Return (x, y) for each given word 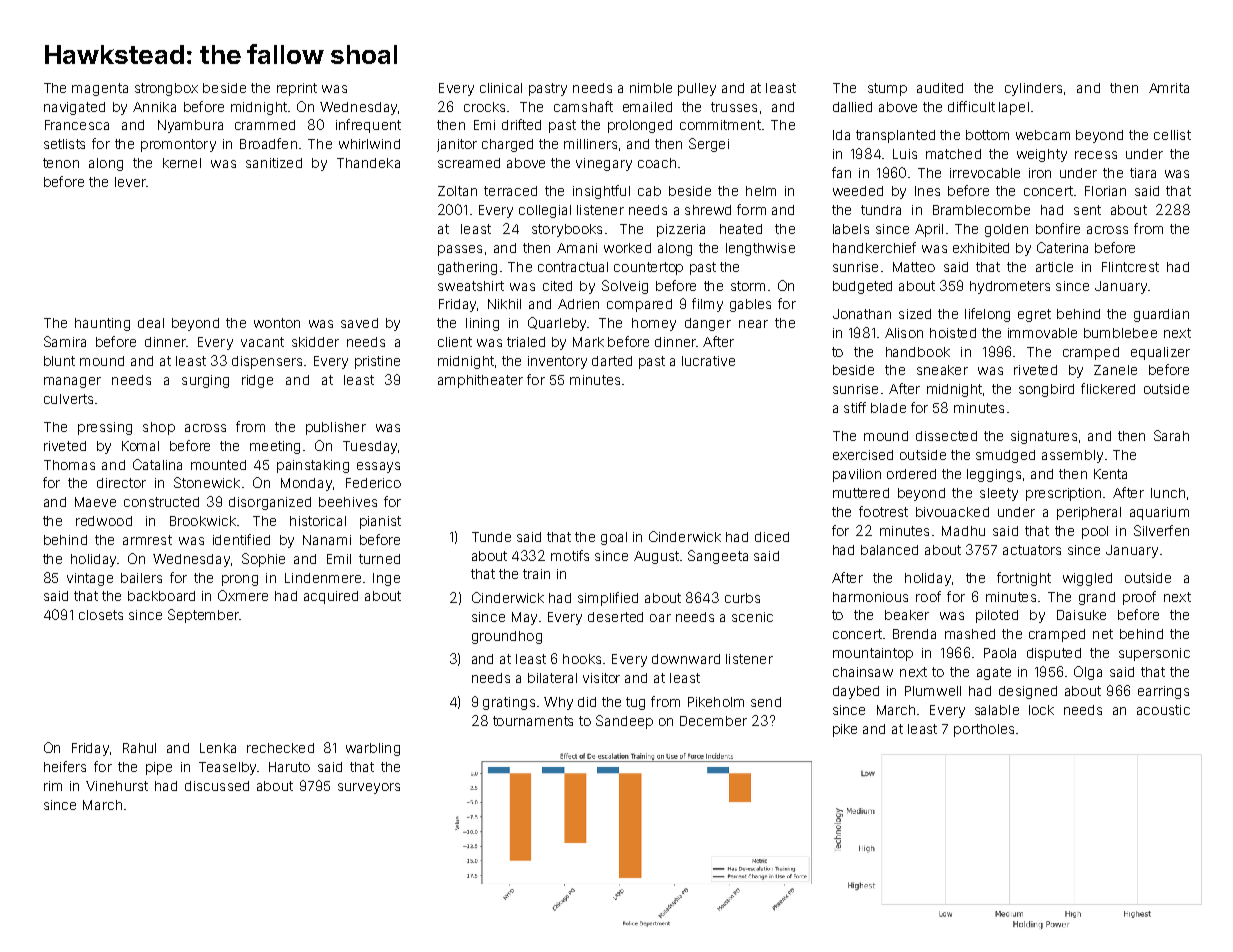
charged (507, 145)
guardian (1161, 315)
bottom (987, 135)
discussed (217, 786)
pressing (105, 428)
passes (460, 250)
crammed (265, 125)
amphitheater (480, 381)
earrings (1163, 692)
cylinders (1033, 89)
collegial (545, 211)
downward (686, 659)
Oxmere (243, 595)
